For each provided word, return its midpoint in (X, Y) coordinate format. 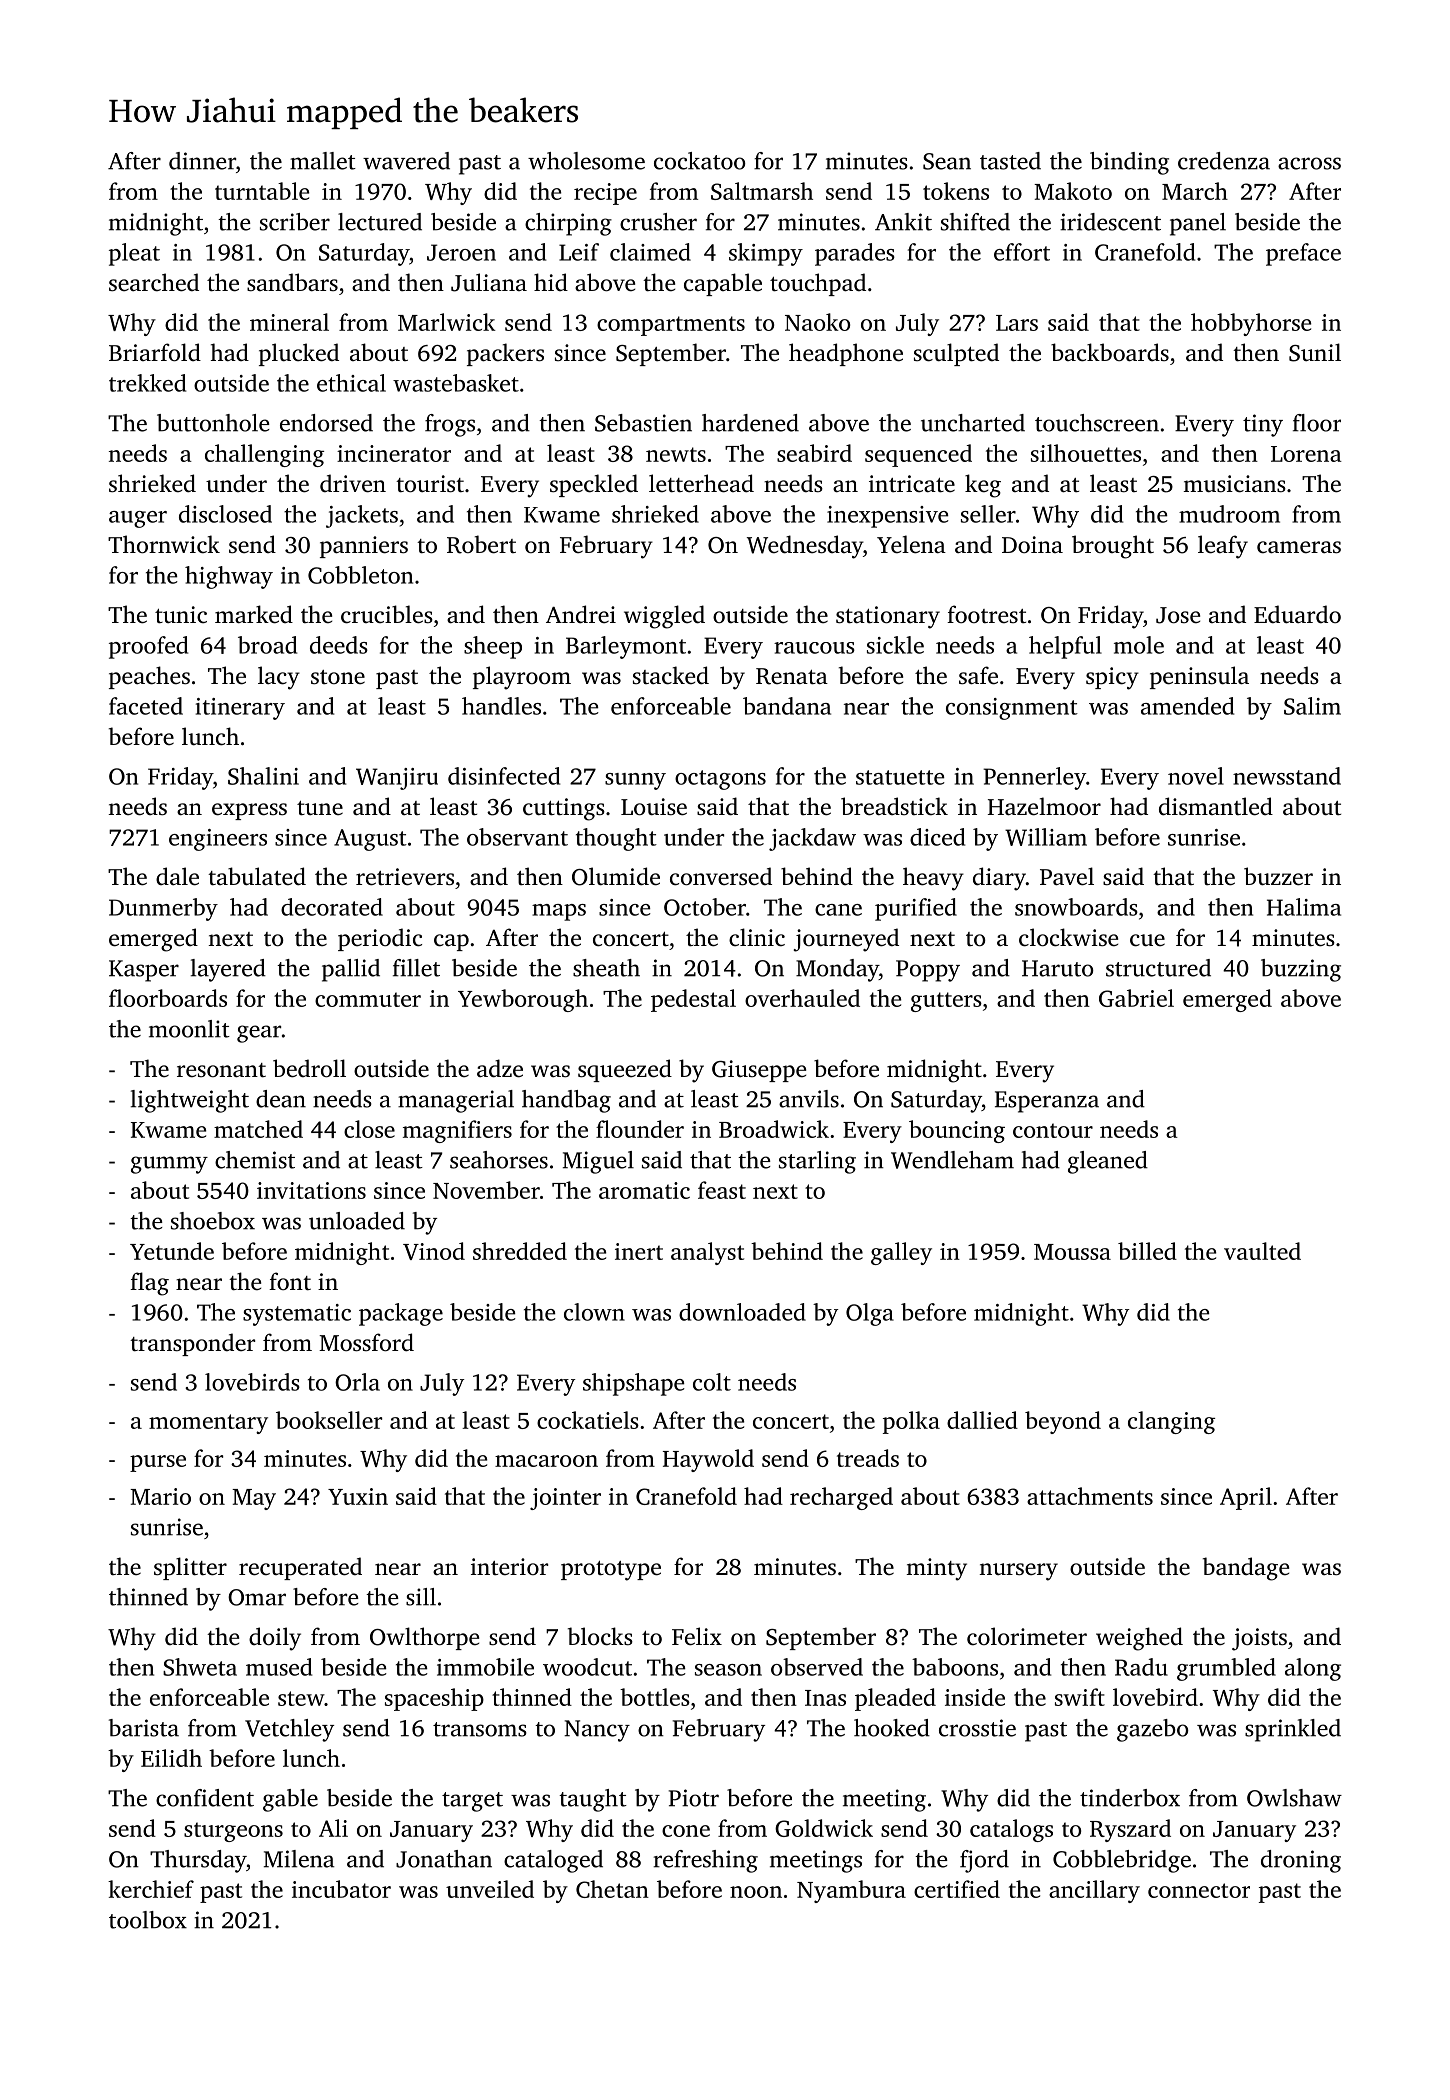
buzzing (1301, 970)
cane (838, 910)
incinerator (394, 453)
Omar (257, 1597)
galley (901, 1253)
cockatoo (700, 161)
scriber (295, 222)
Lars (1017, 323)
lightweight (190, 1101)
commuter (368, 999)
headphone (846, 354)
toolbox (148, 1920)
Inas (825, 1698)
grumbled (1226, 1669)
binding (1129, 163)
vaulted (1262, 1251)
